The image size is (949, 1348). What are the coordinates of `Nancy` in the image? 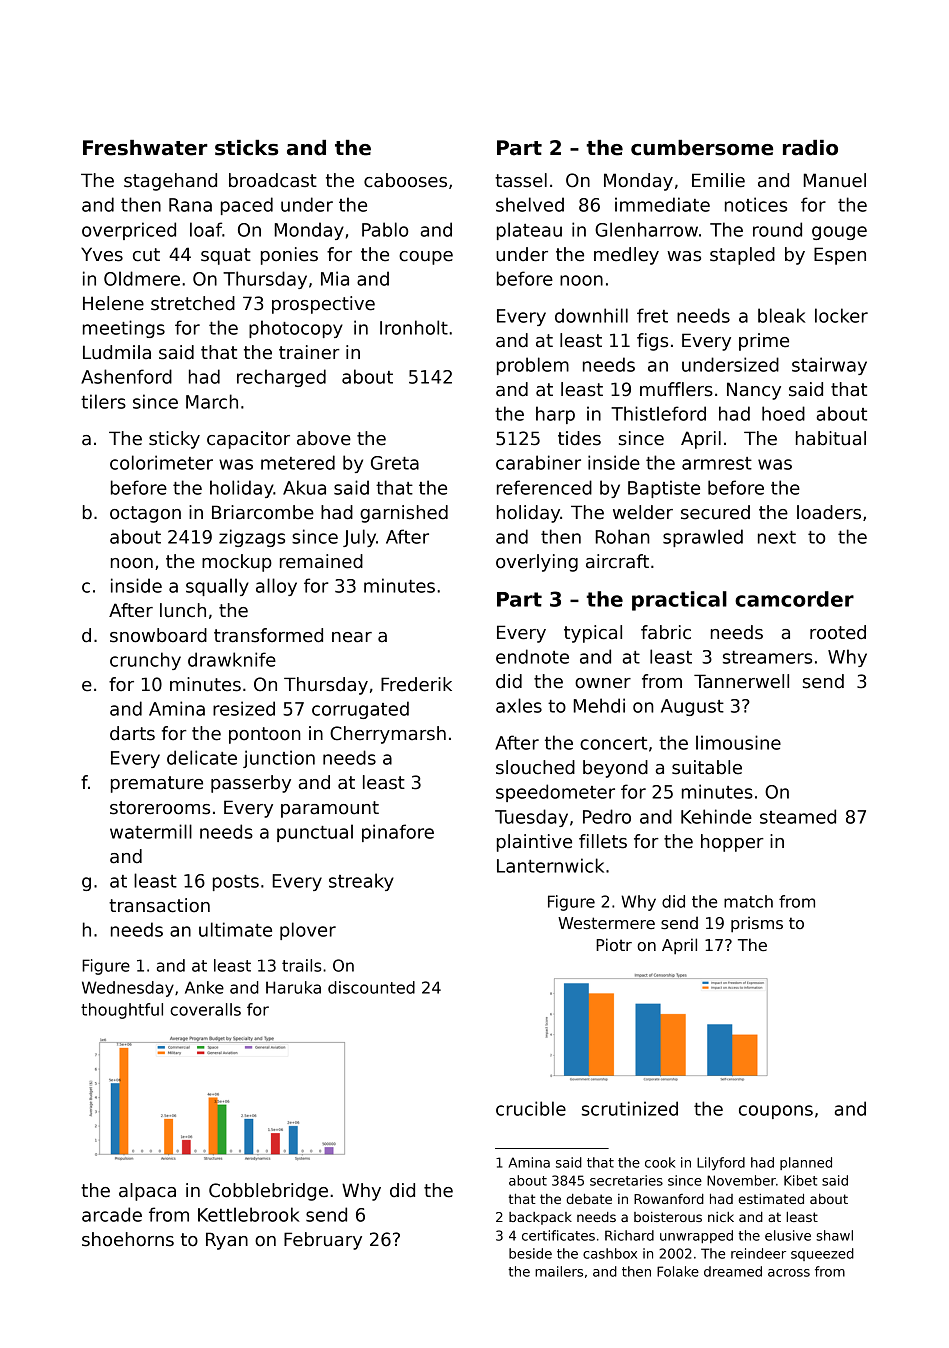 It's located at (754, 391).
